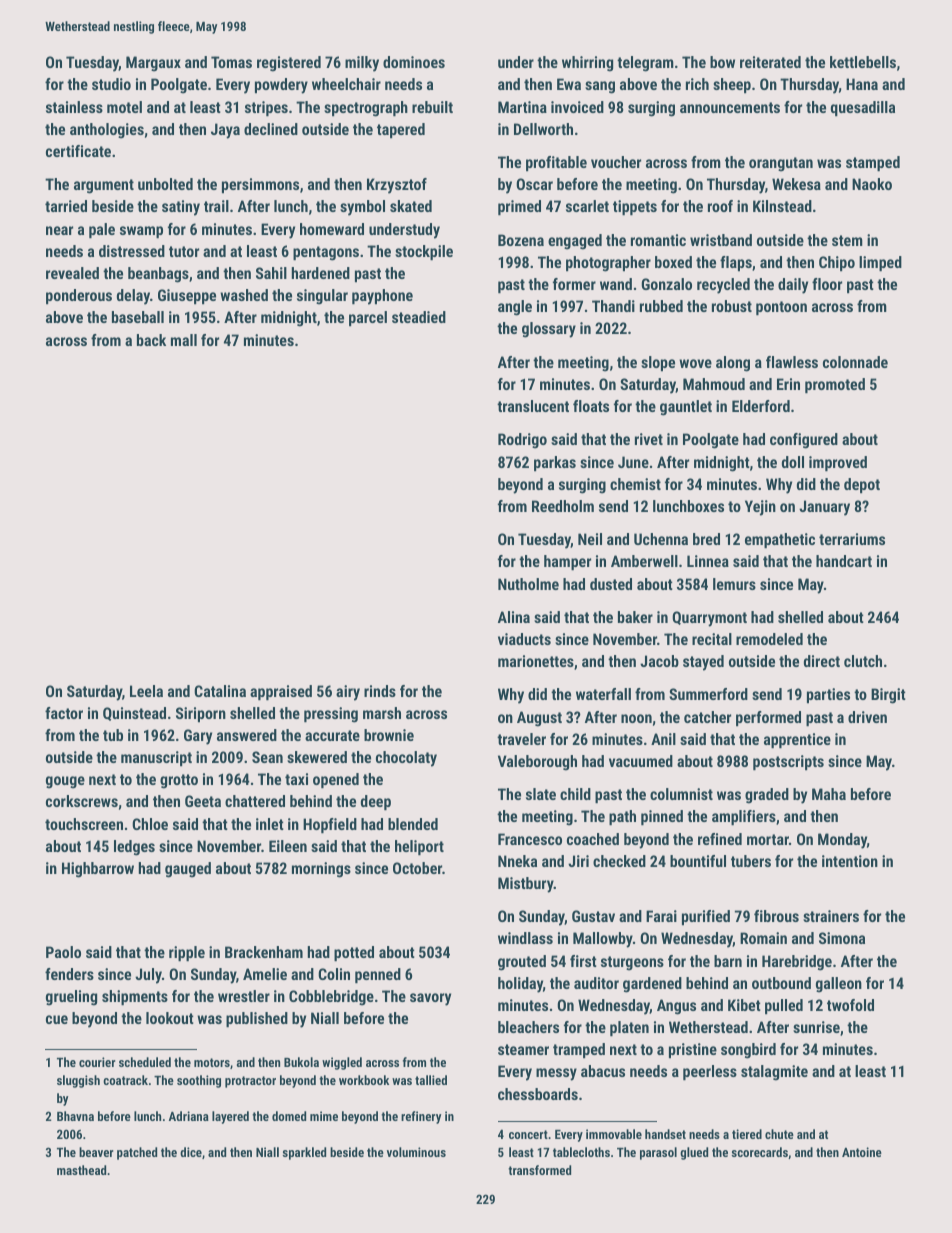 The width and height of the page is (952, 1233). I want to click on Reedholm, so click(563, 506).
